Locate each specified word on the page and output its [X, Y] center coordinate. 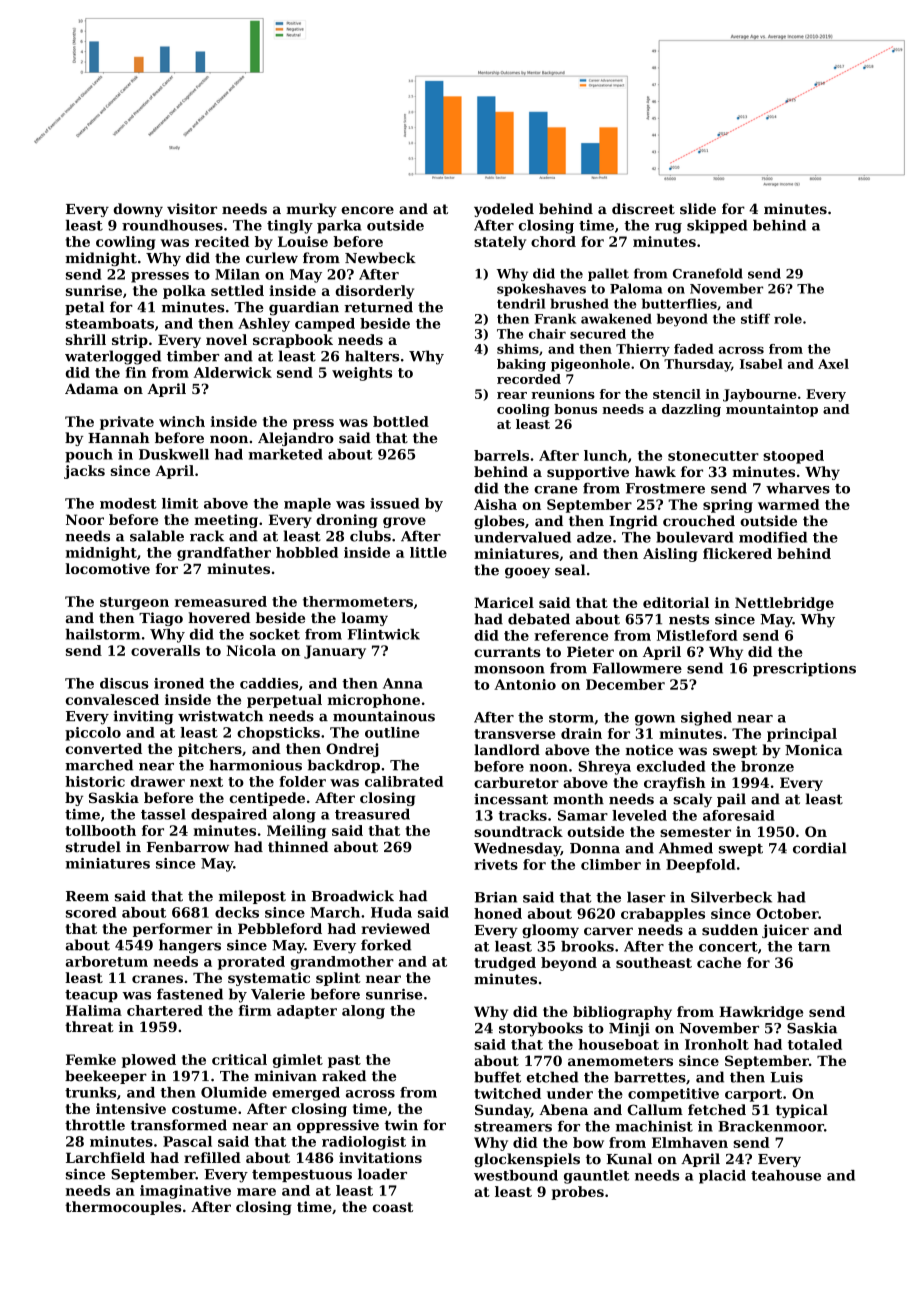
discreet [643, 208]
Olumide [234, 1092]
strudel [93, 847]
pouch [89, 456]
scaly [692, 800]
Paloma [636, 288]
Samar [583, 815]
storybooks [541, 1029]
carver [608, 931]
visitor [192, 208]
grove [404, 522]
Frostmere [665, 488]
